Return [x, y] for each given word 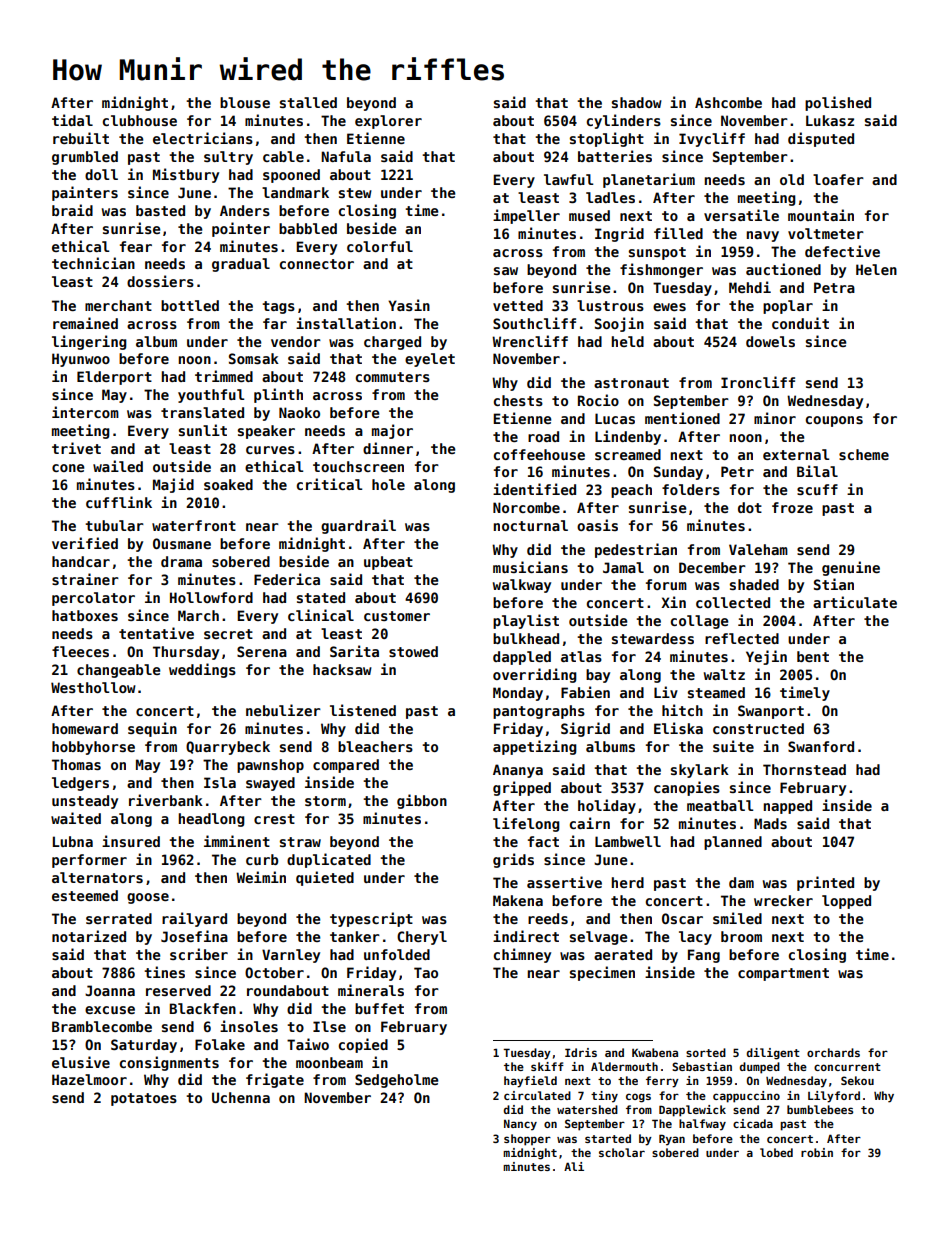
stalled [308, 102]
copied [363, 1045]
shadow [637, 102]
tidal [72, 120]
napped [787, 807]
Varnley [291, 956]
